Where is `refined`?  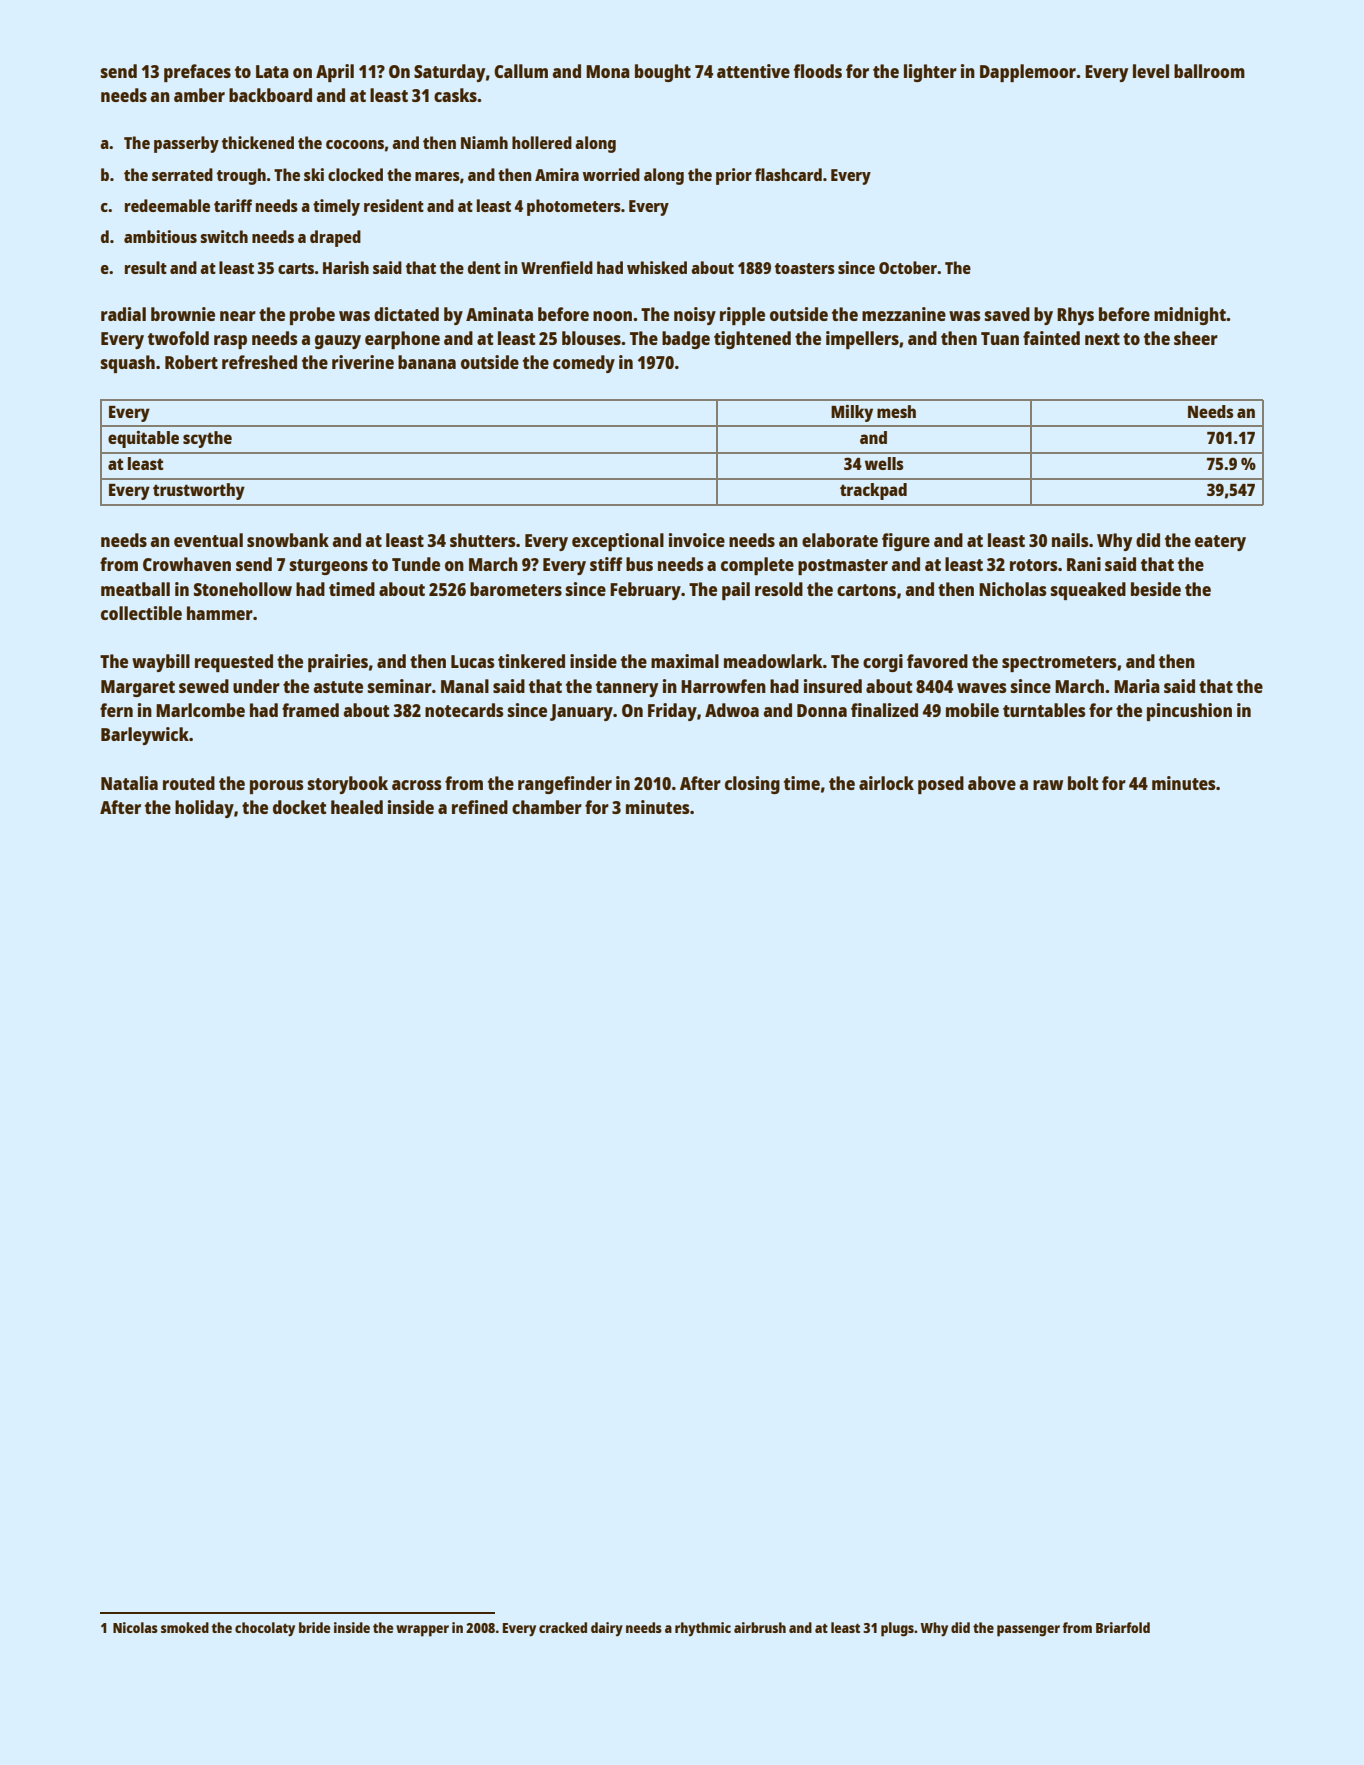 refined is located at coordinates (480, 807).
